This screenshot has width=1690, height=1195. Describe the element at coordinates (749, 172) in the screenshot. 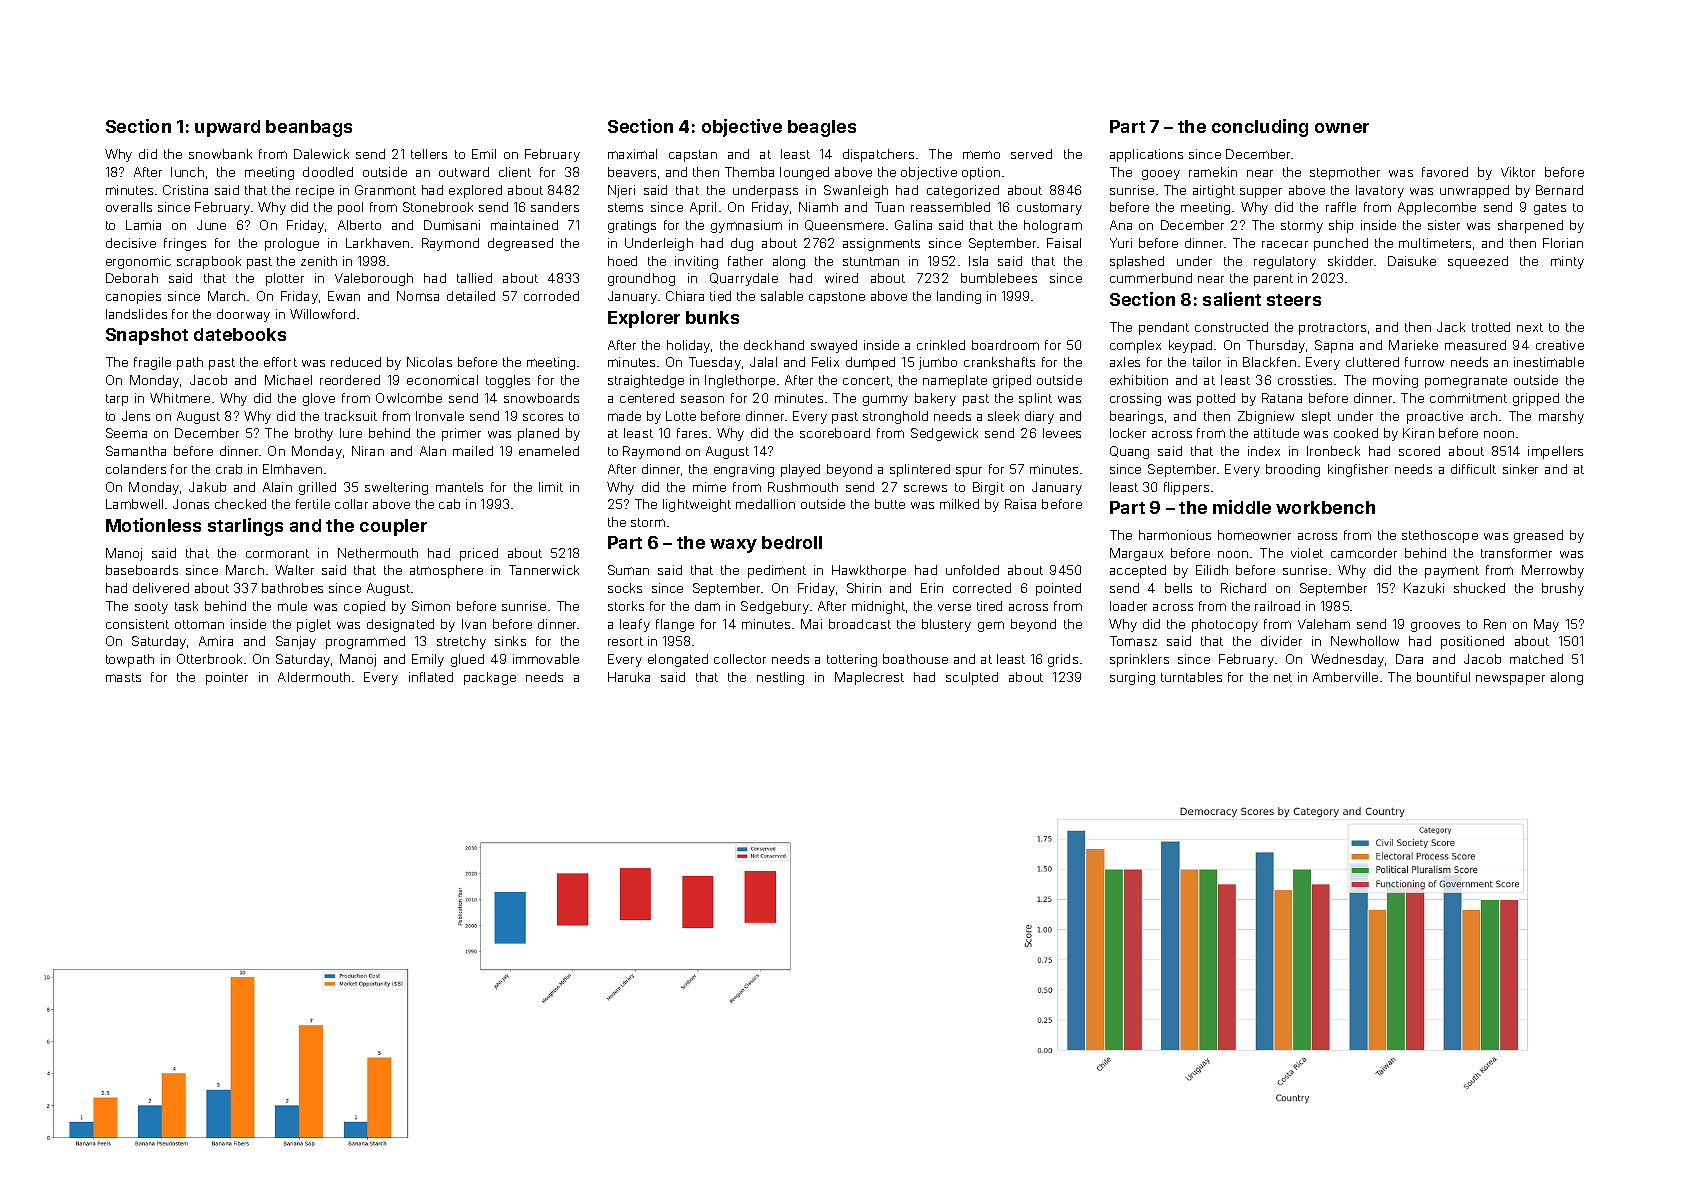

I see `Themba` at that location.
